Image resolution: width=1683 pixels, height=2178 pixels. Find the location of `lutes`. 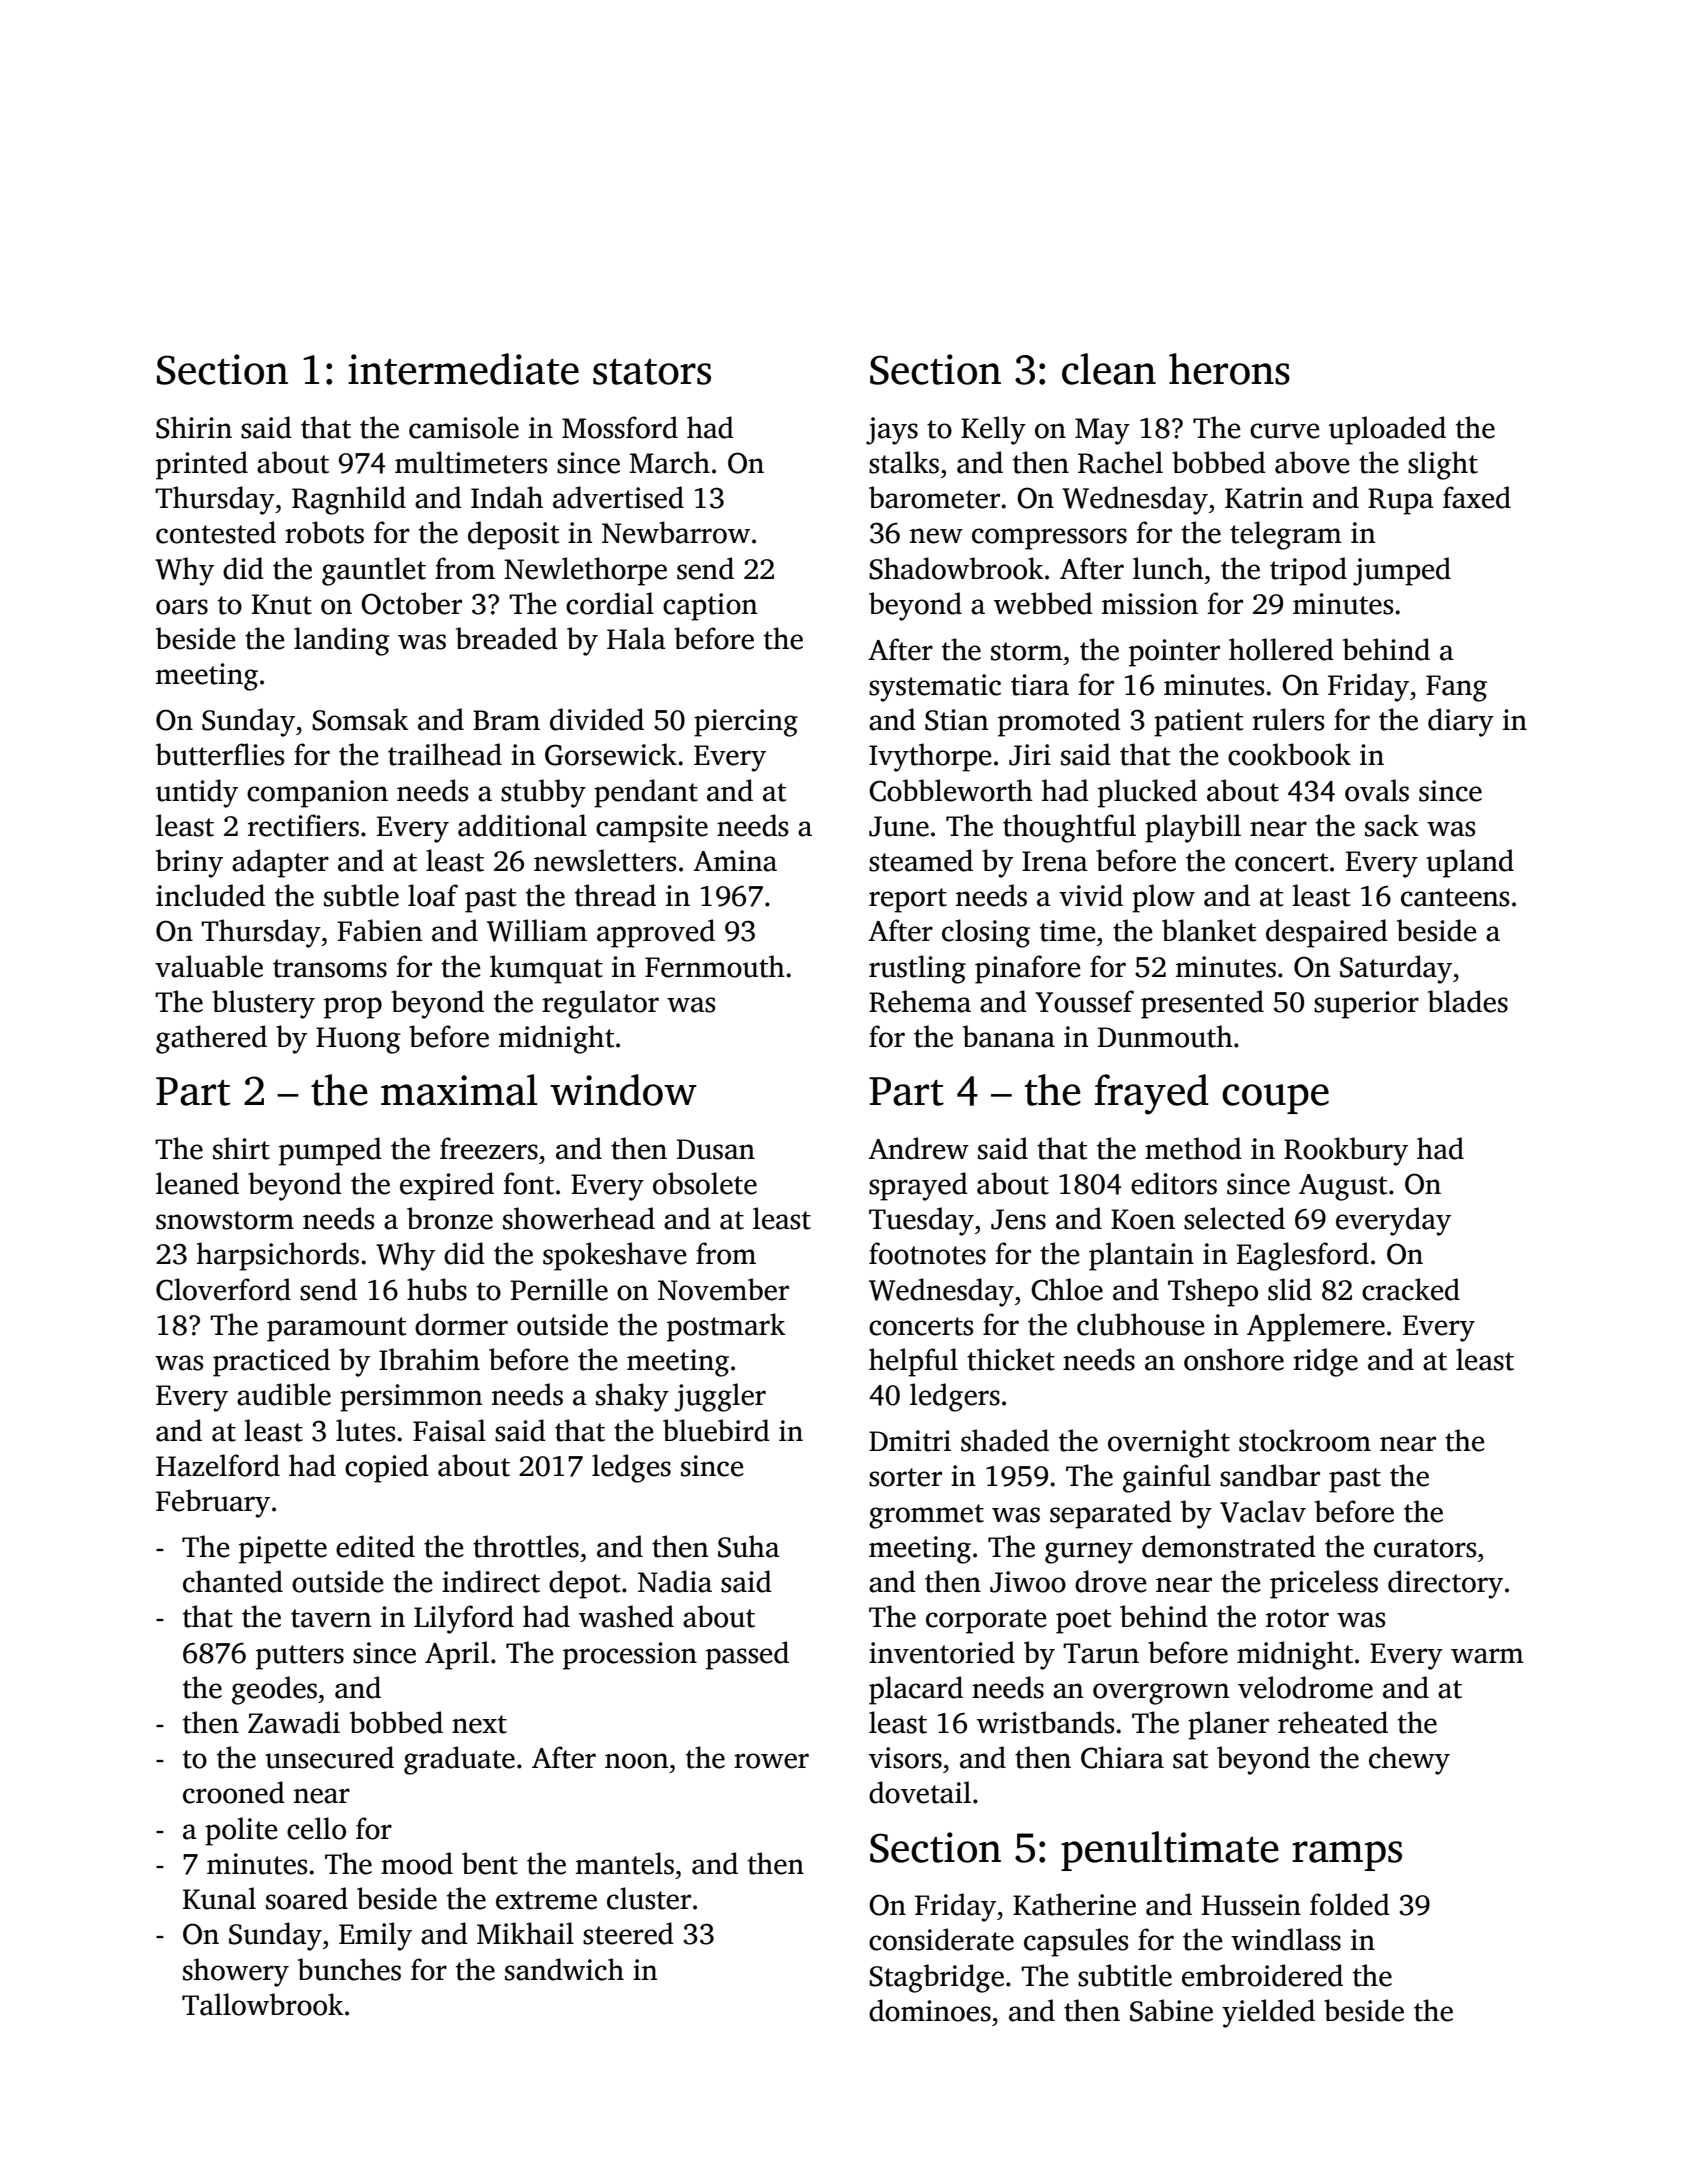

lutes is located at coordinates (365, 1430).
